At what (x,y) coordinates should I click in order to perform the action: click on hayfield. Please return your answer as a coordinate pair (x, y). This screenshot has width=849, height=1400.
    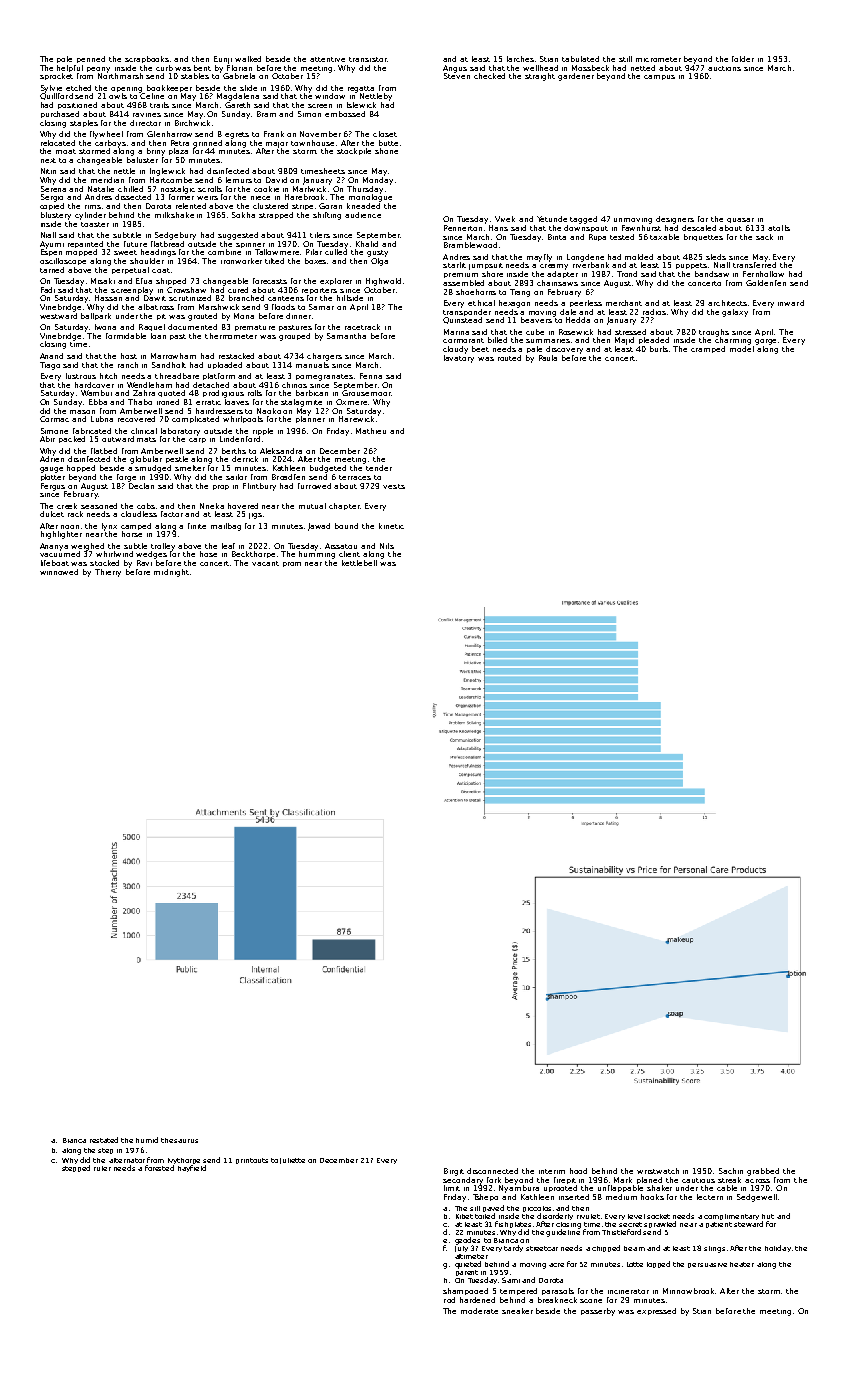
    Looking at the image, I should click on (192, 1168).
